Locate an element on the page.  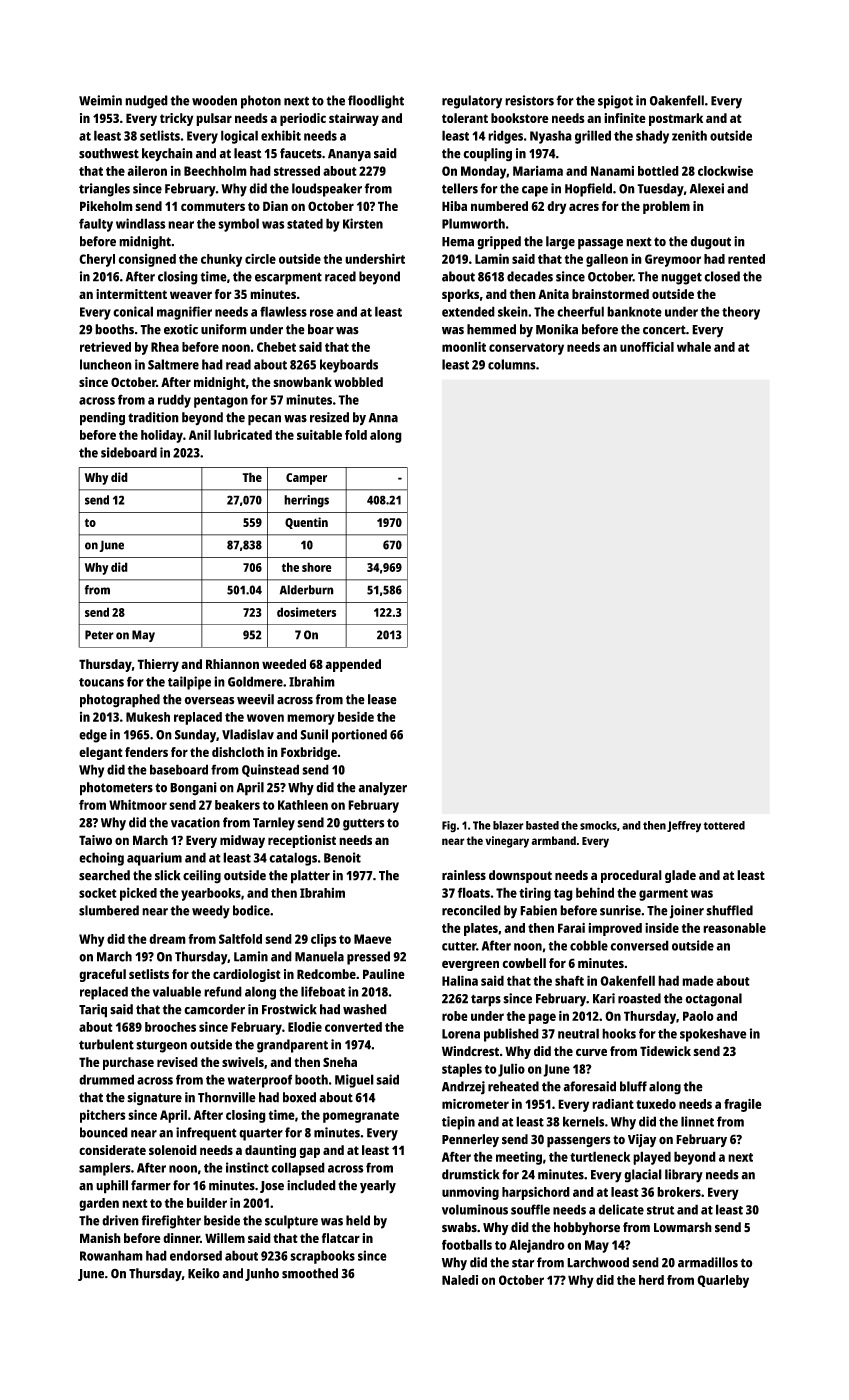
Keiko is located at coordinates (204, 1273).
